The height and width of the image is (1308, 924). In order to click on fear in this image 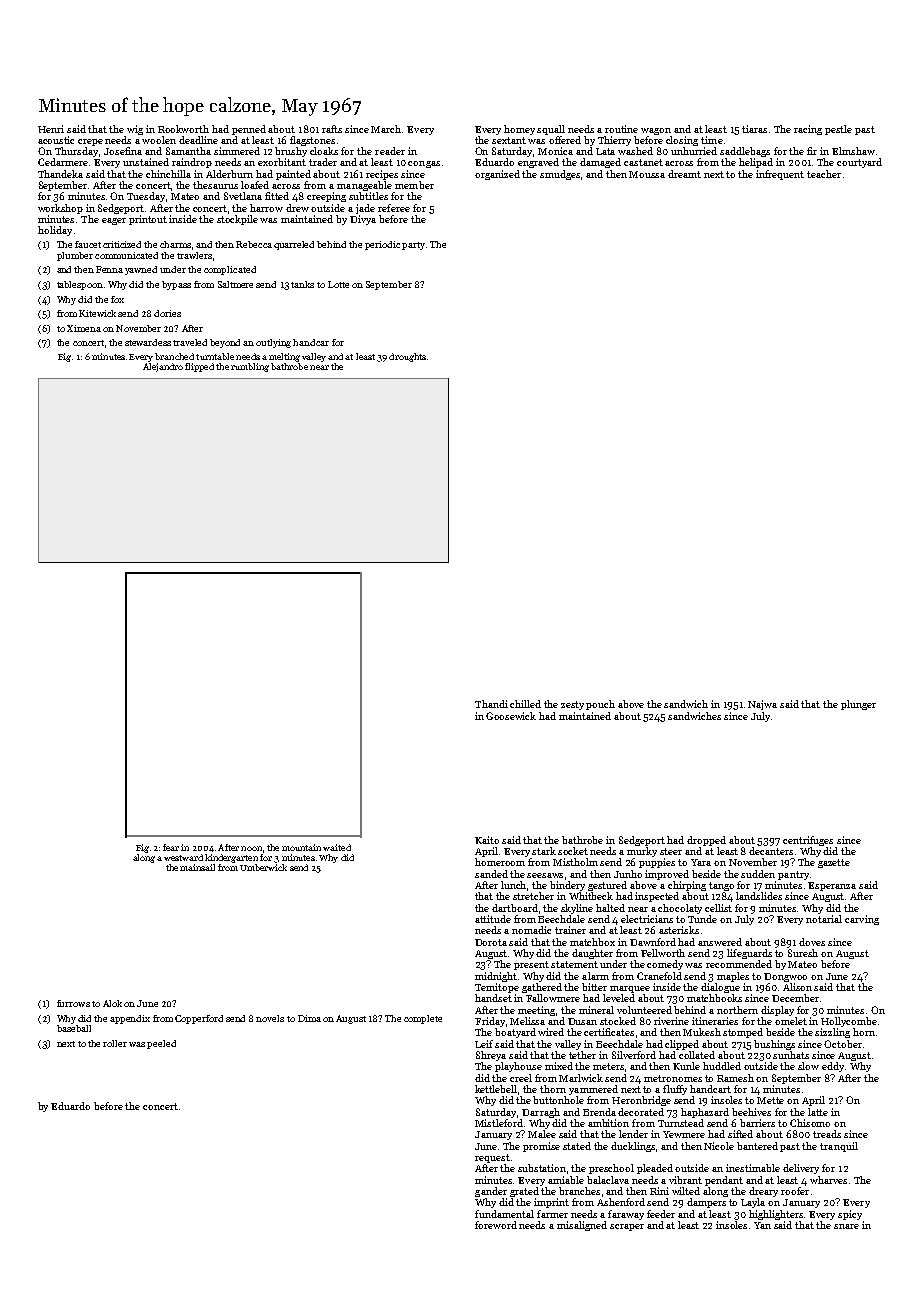, I will do `click(171, 847)`.
